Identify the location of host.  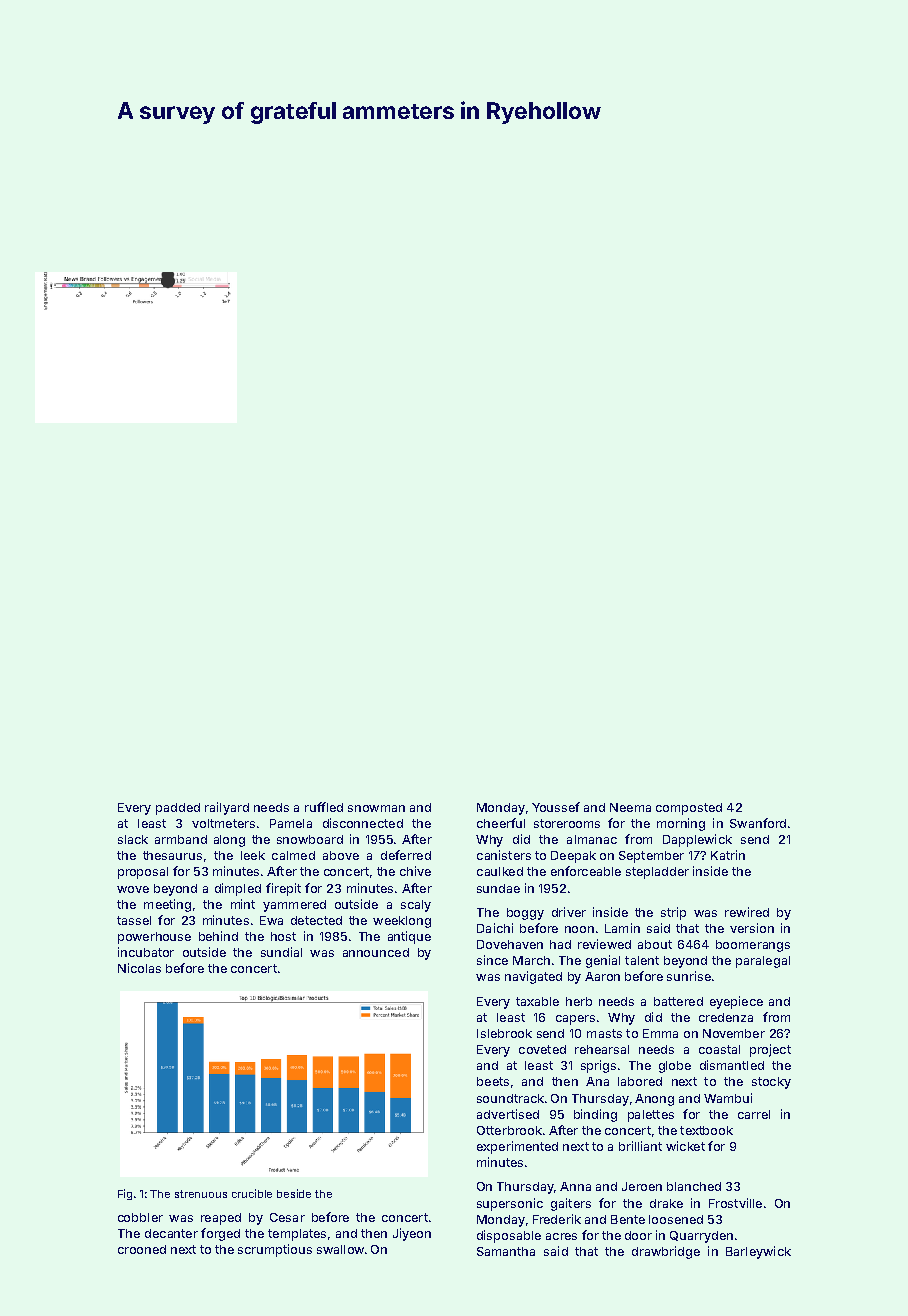
(283, 936).
